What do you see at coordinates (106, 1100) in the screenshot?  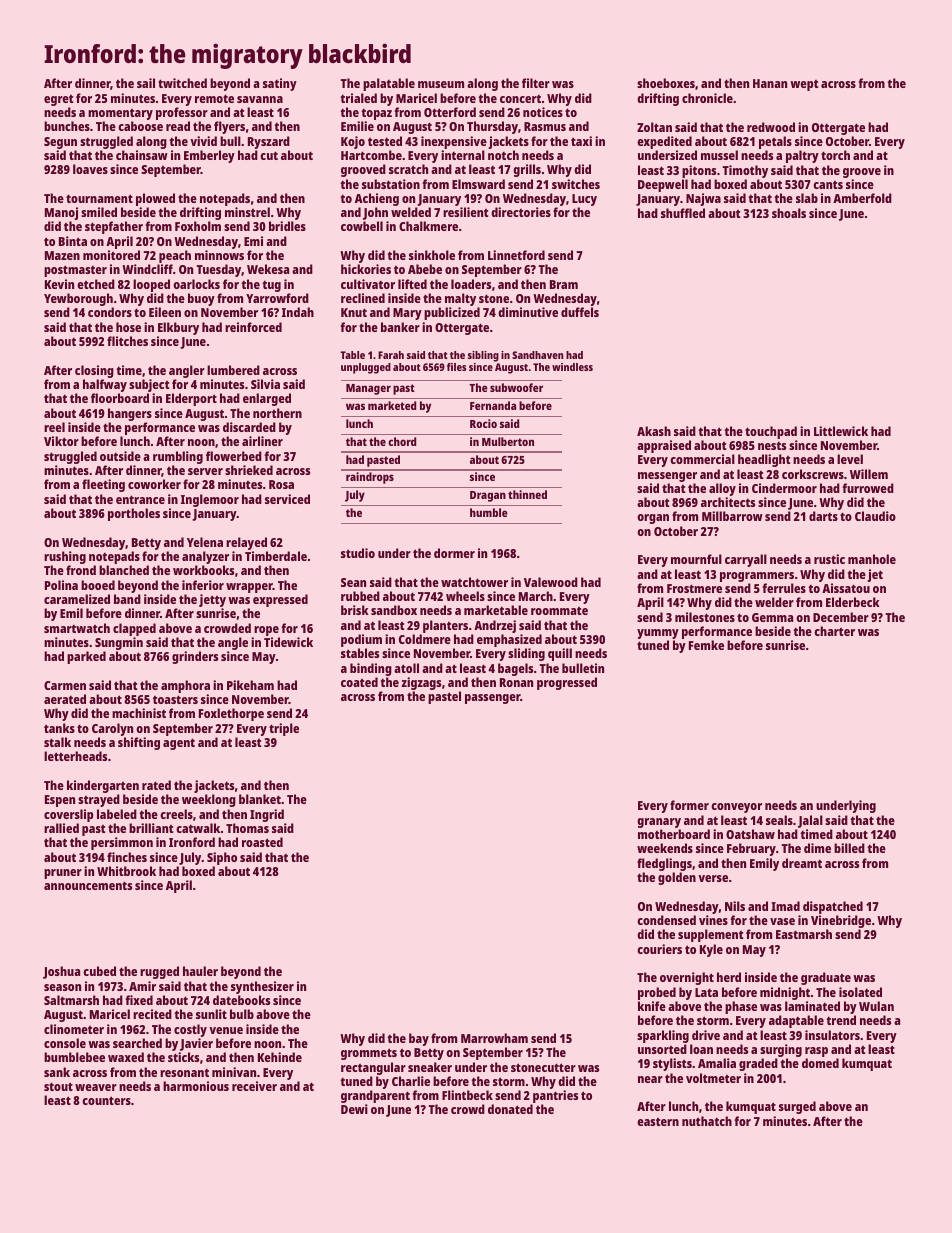 I see `counters` at bounding box center [106, 1100].
